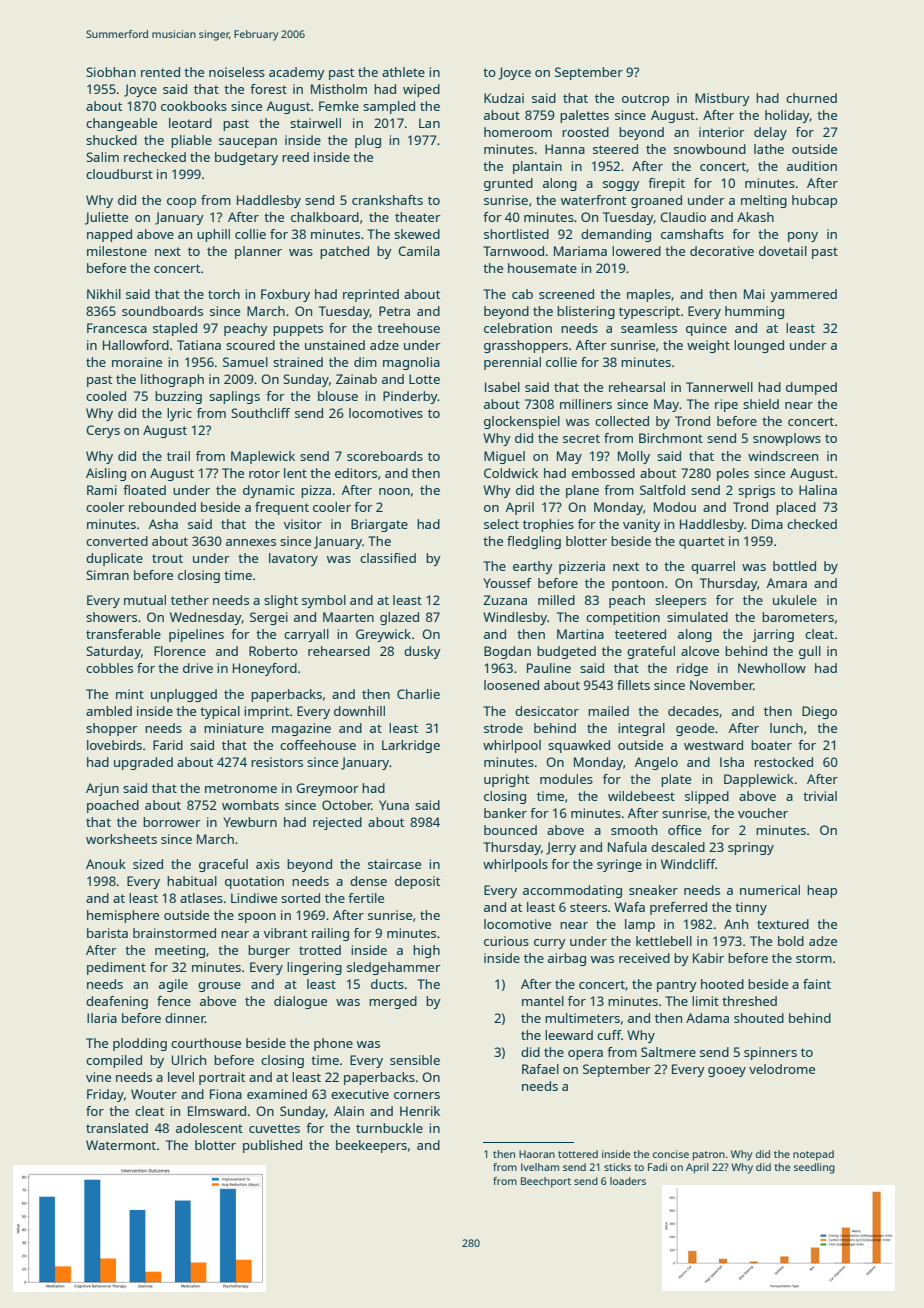 This screenshot has width=924, height=1308. Describe the element at coordinates (759, 1018) in the screenshot. I see `shouted` at that location.
